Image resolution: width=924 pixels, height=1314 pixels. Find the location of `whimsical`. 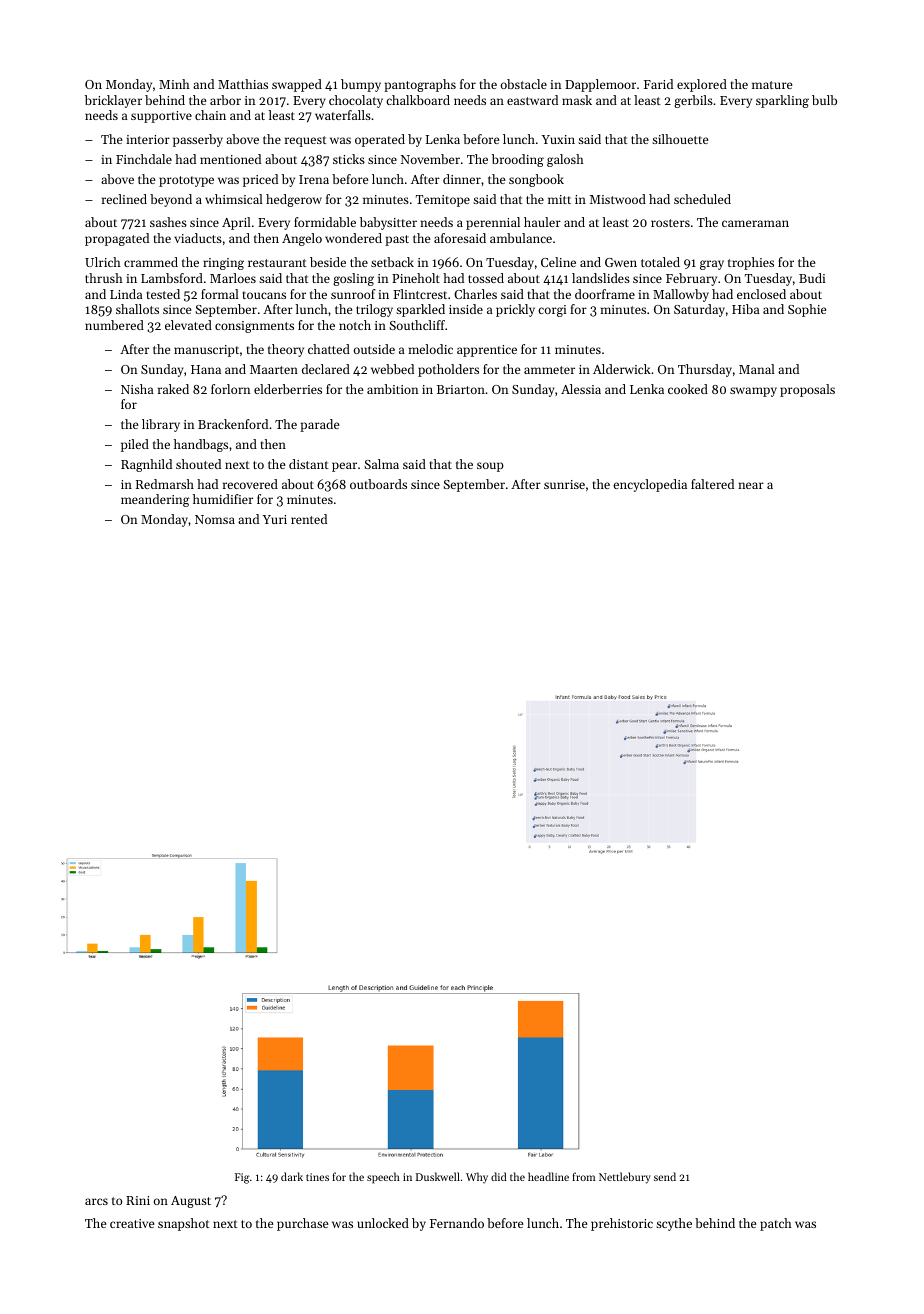

whimsical is located at coordinates (234, 199).
